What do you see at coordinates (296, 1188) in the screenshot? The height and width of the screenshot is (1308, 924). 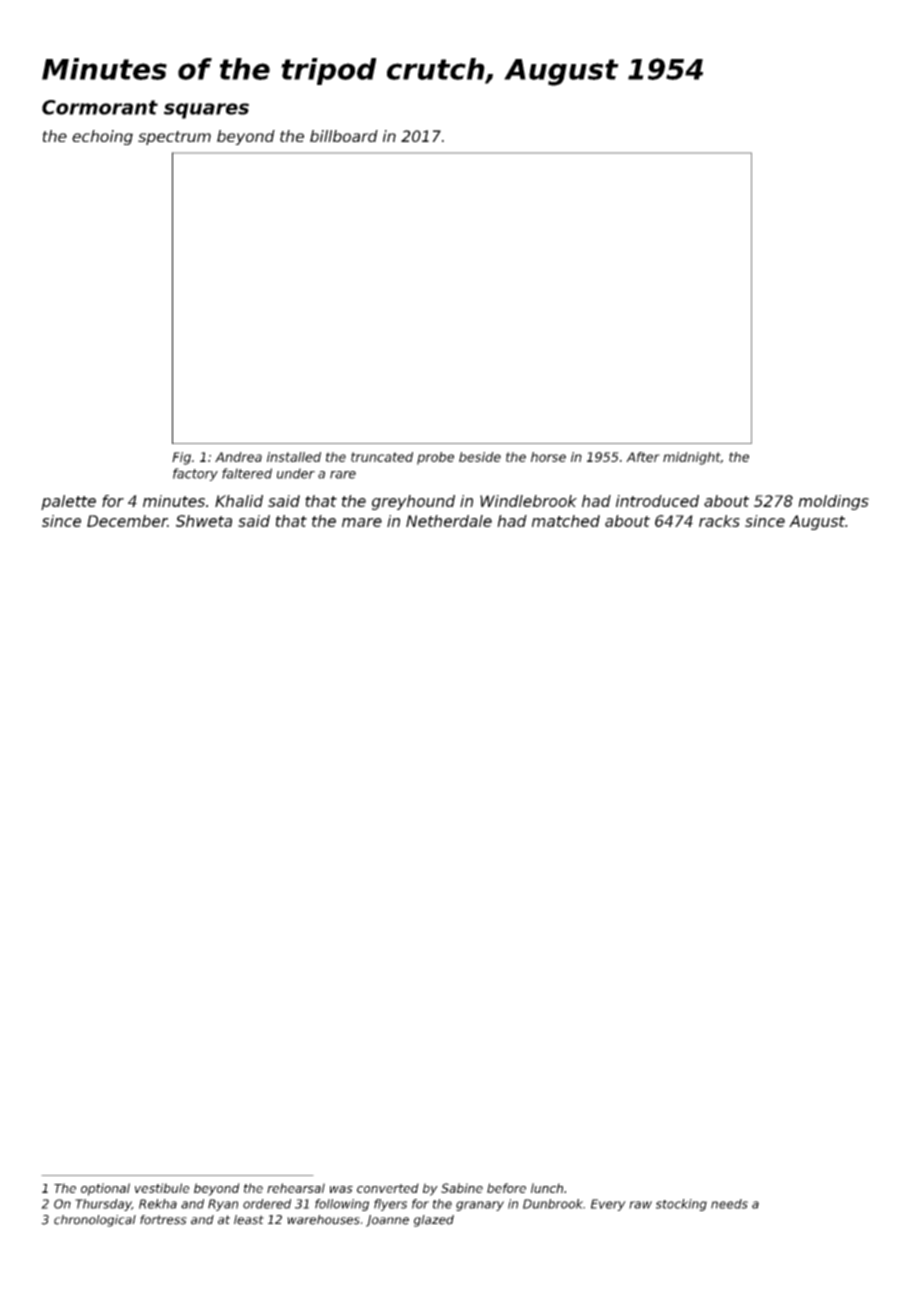 I see `rehearsal` at bounding box center [296, 1188].
